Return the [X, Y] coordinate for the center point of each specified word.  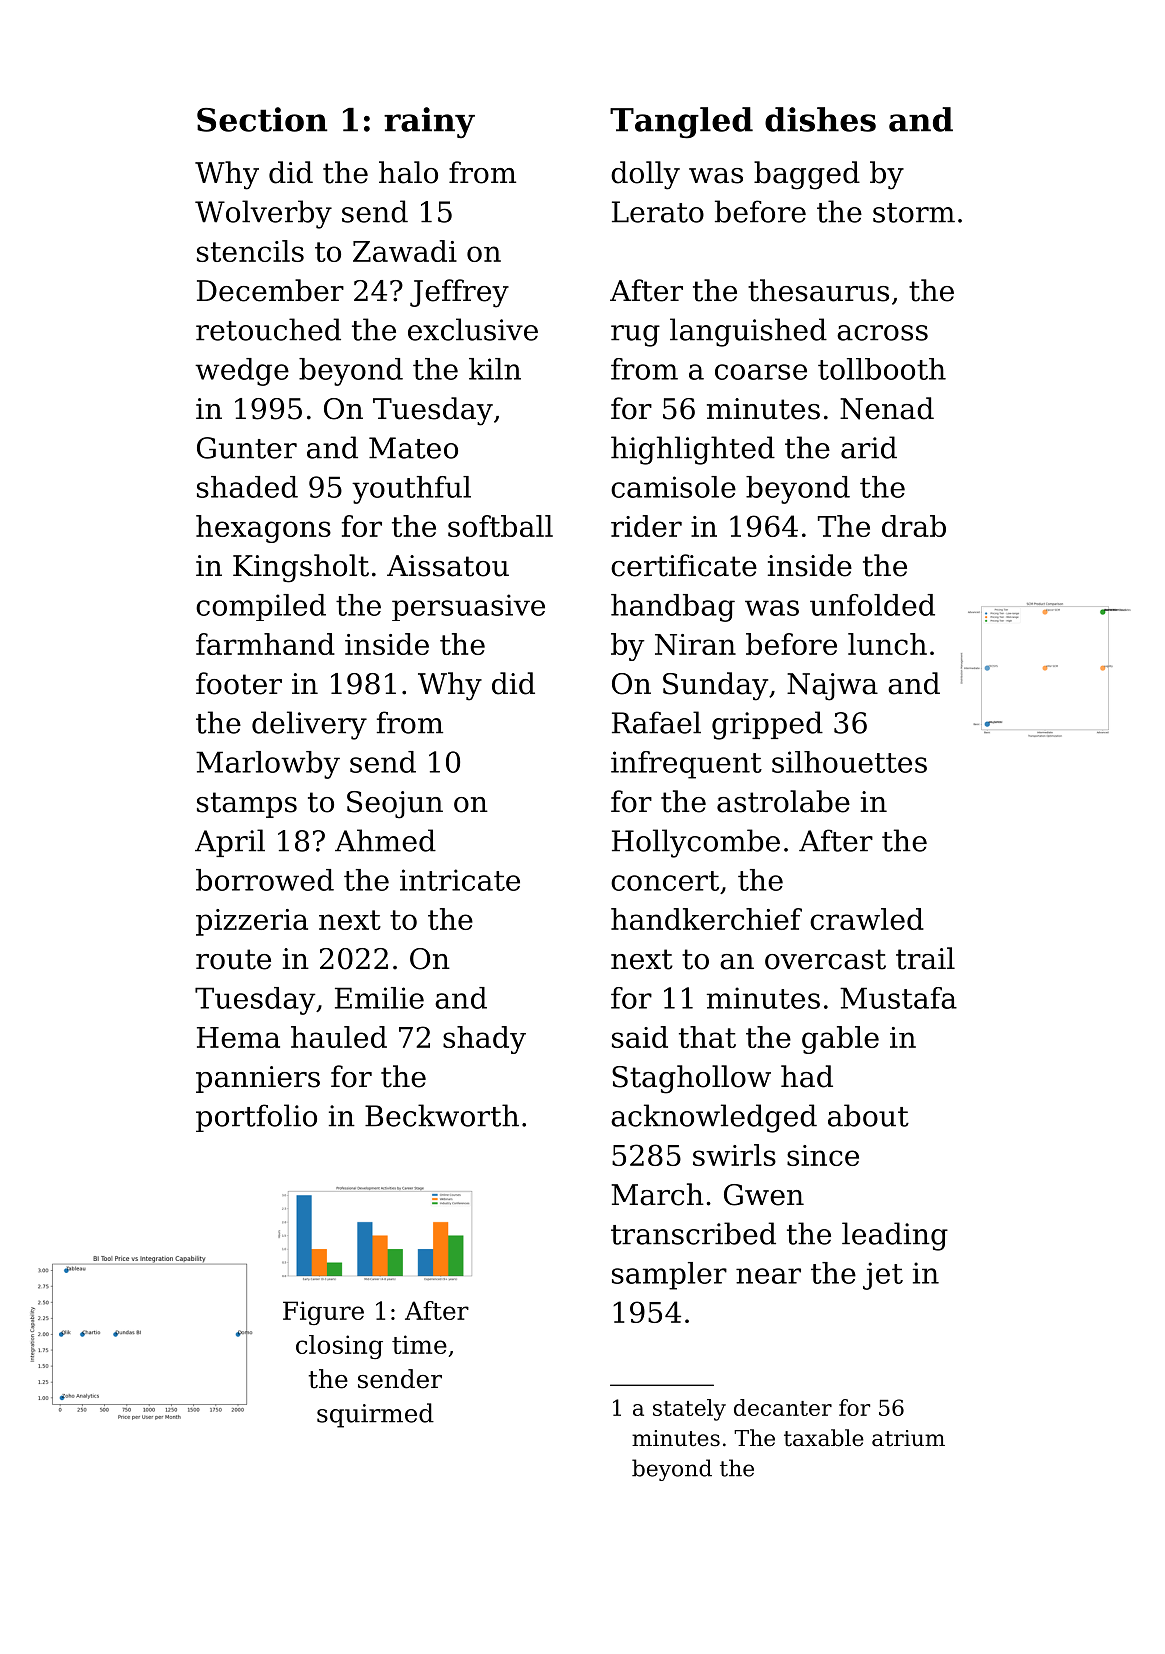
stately [689, 1410]
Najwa [832, 687]
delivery [309, 725]
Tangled [681, 123]
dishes [820, 119]
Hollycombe [696, 843]
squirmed [375, 1415]
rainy [429, 122]
